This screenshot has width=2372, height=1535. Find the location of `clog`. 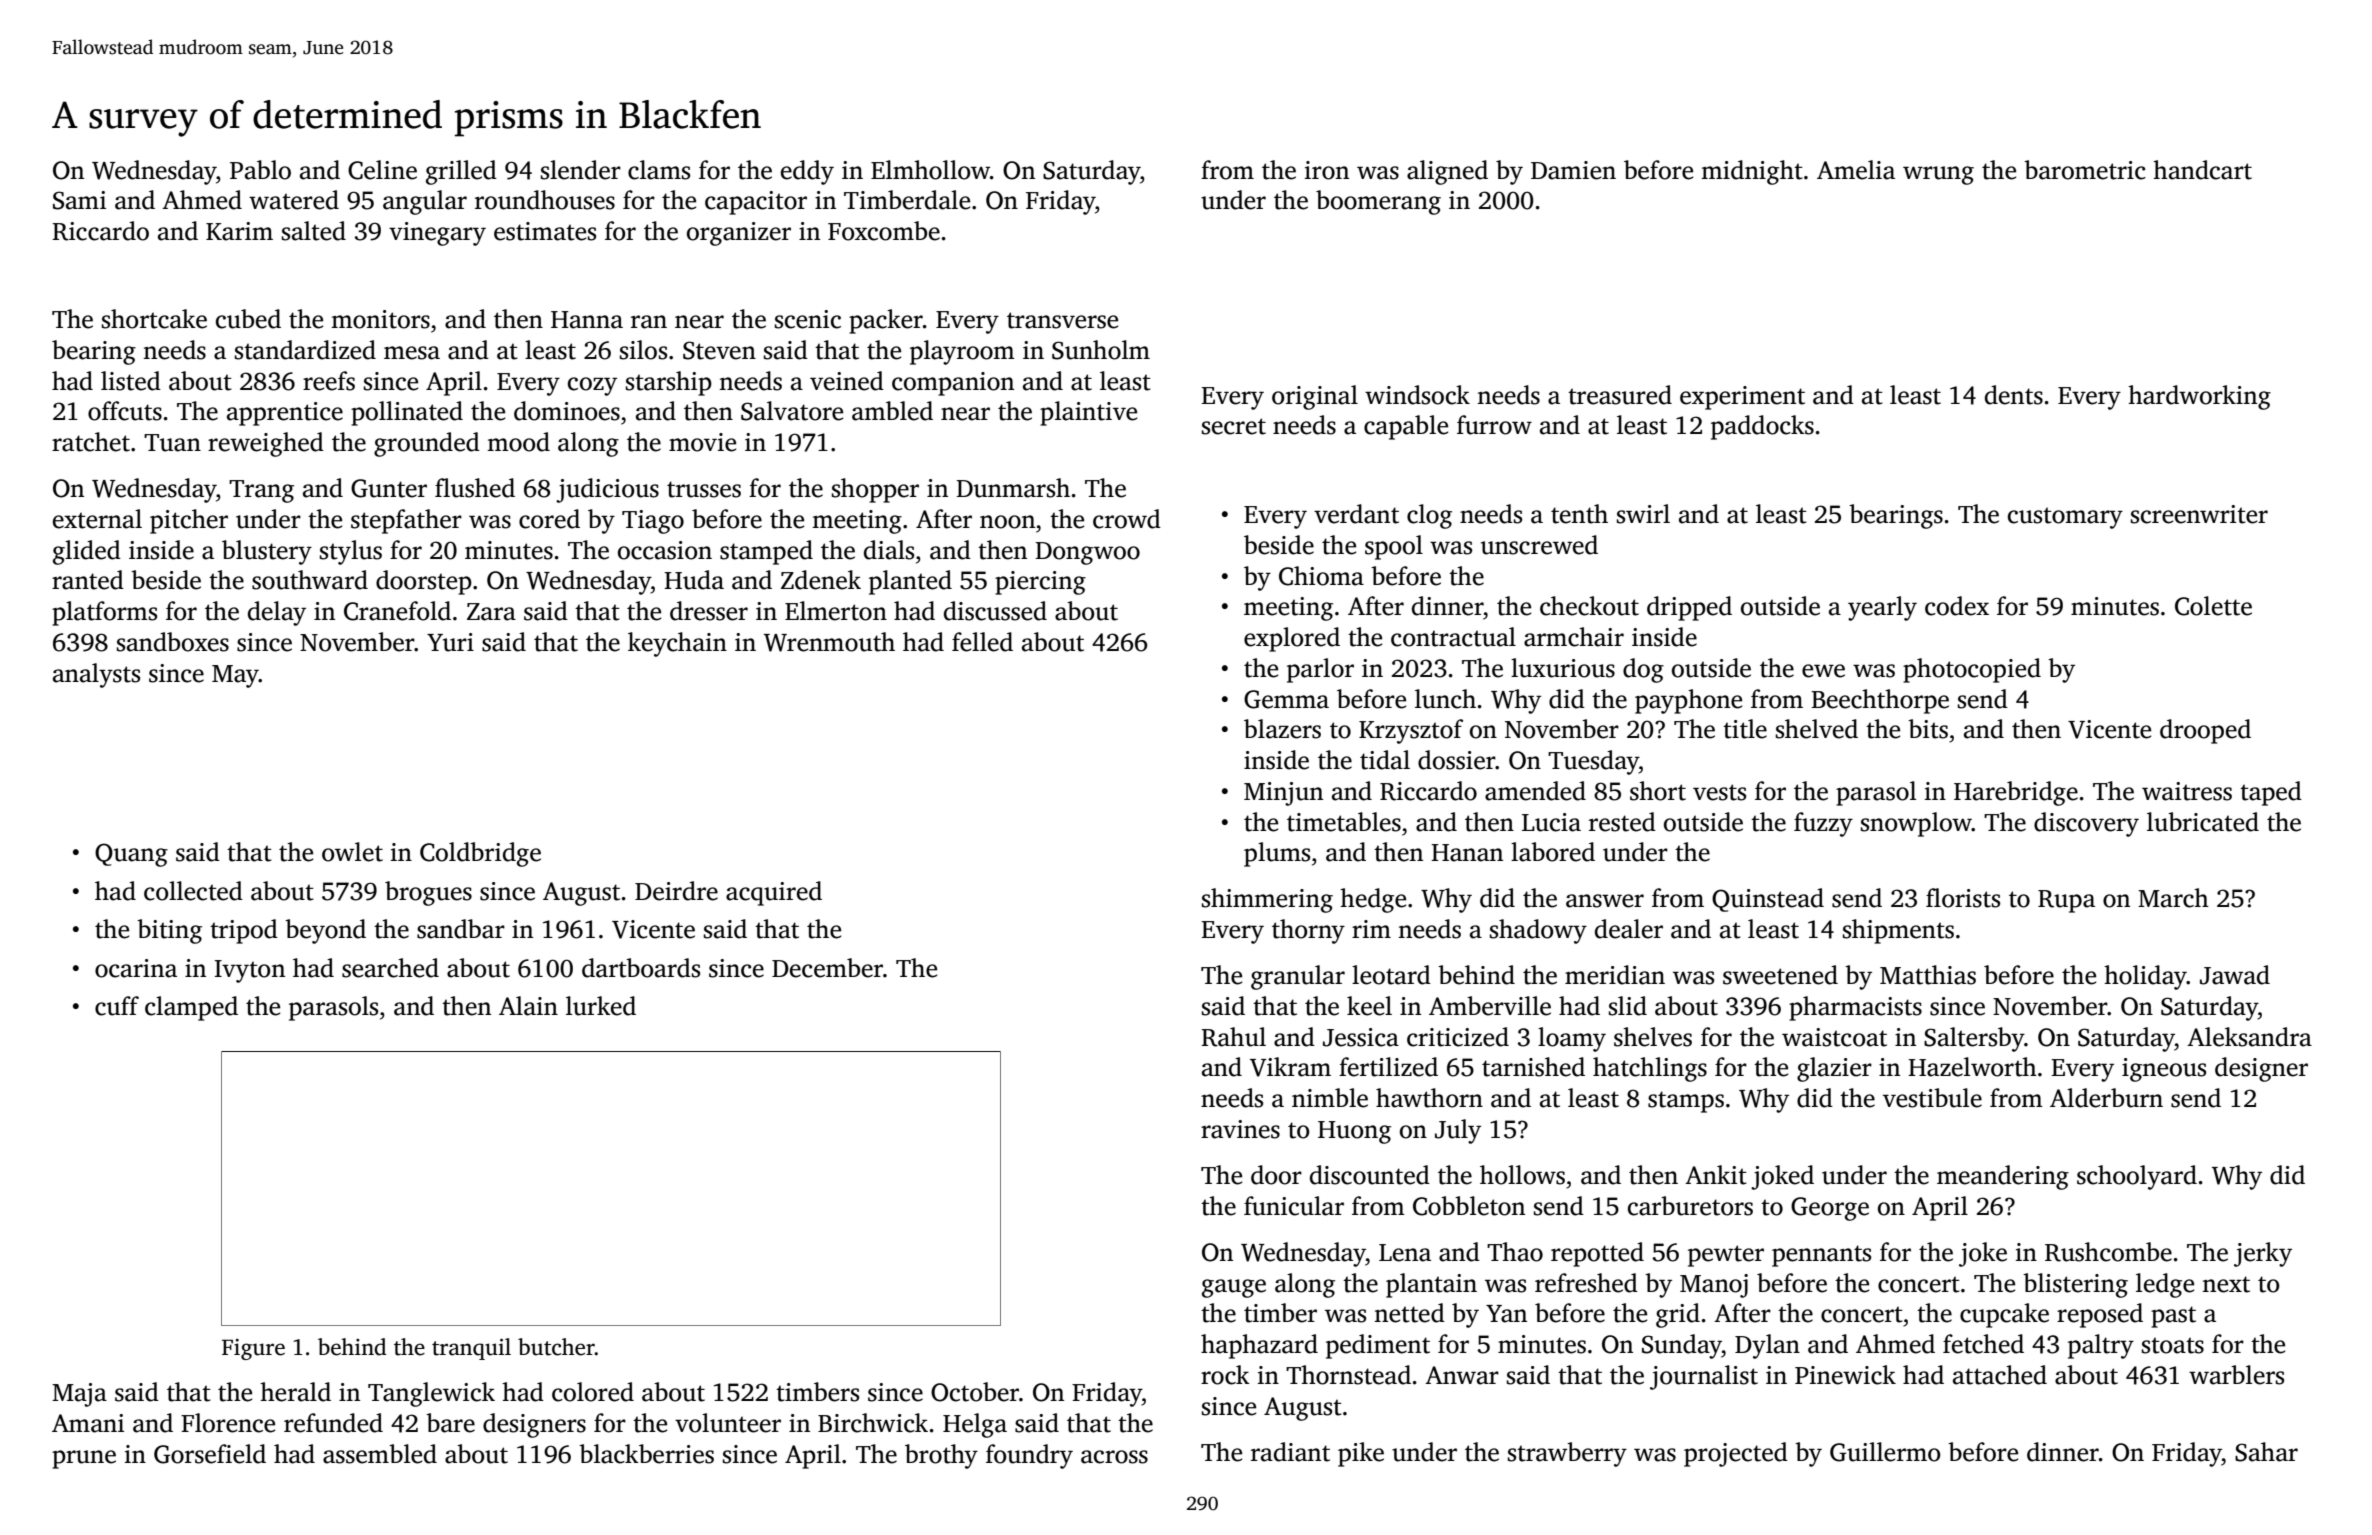

clog is located at coordinates (1429, 516).
